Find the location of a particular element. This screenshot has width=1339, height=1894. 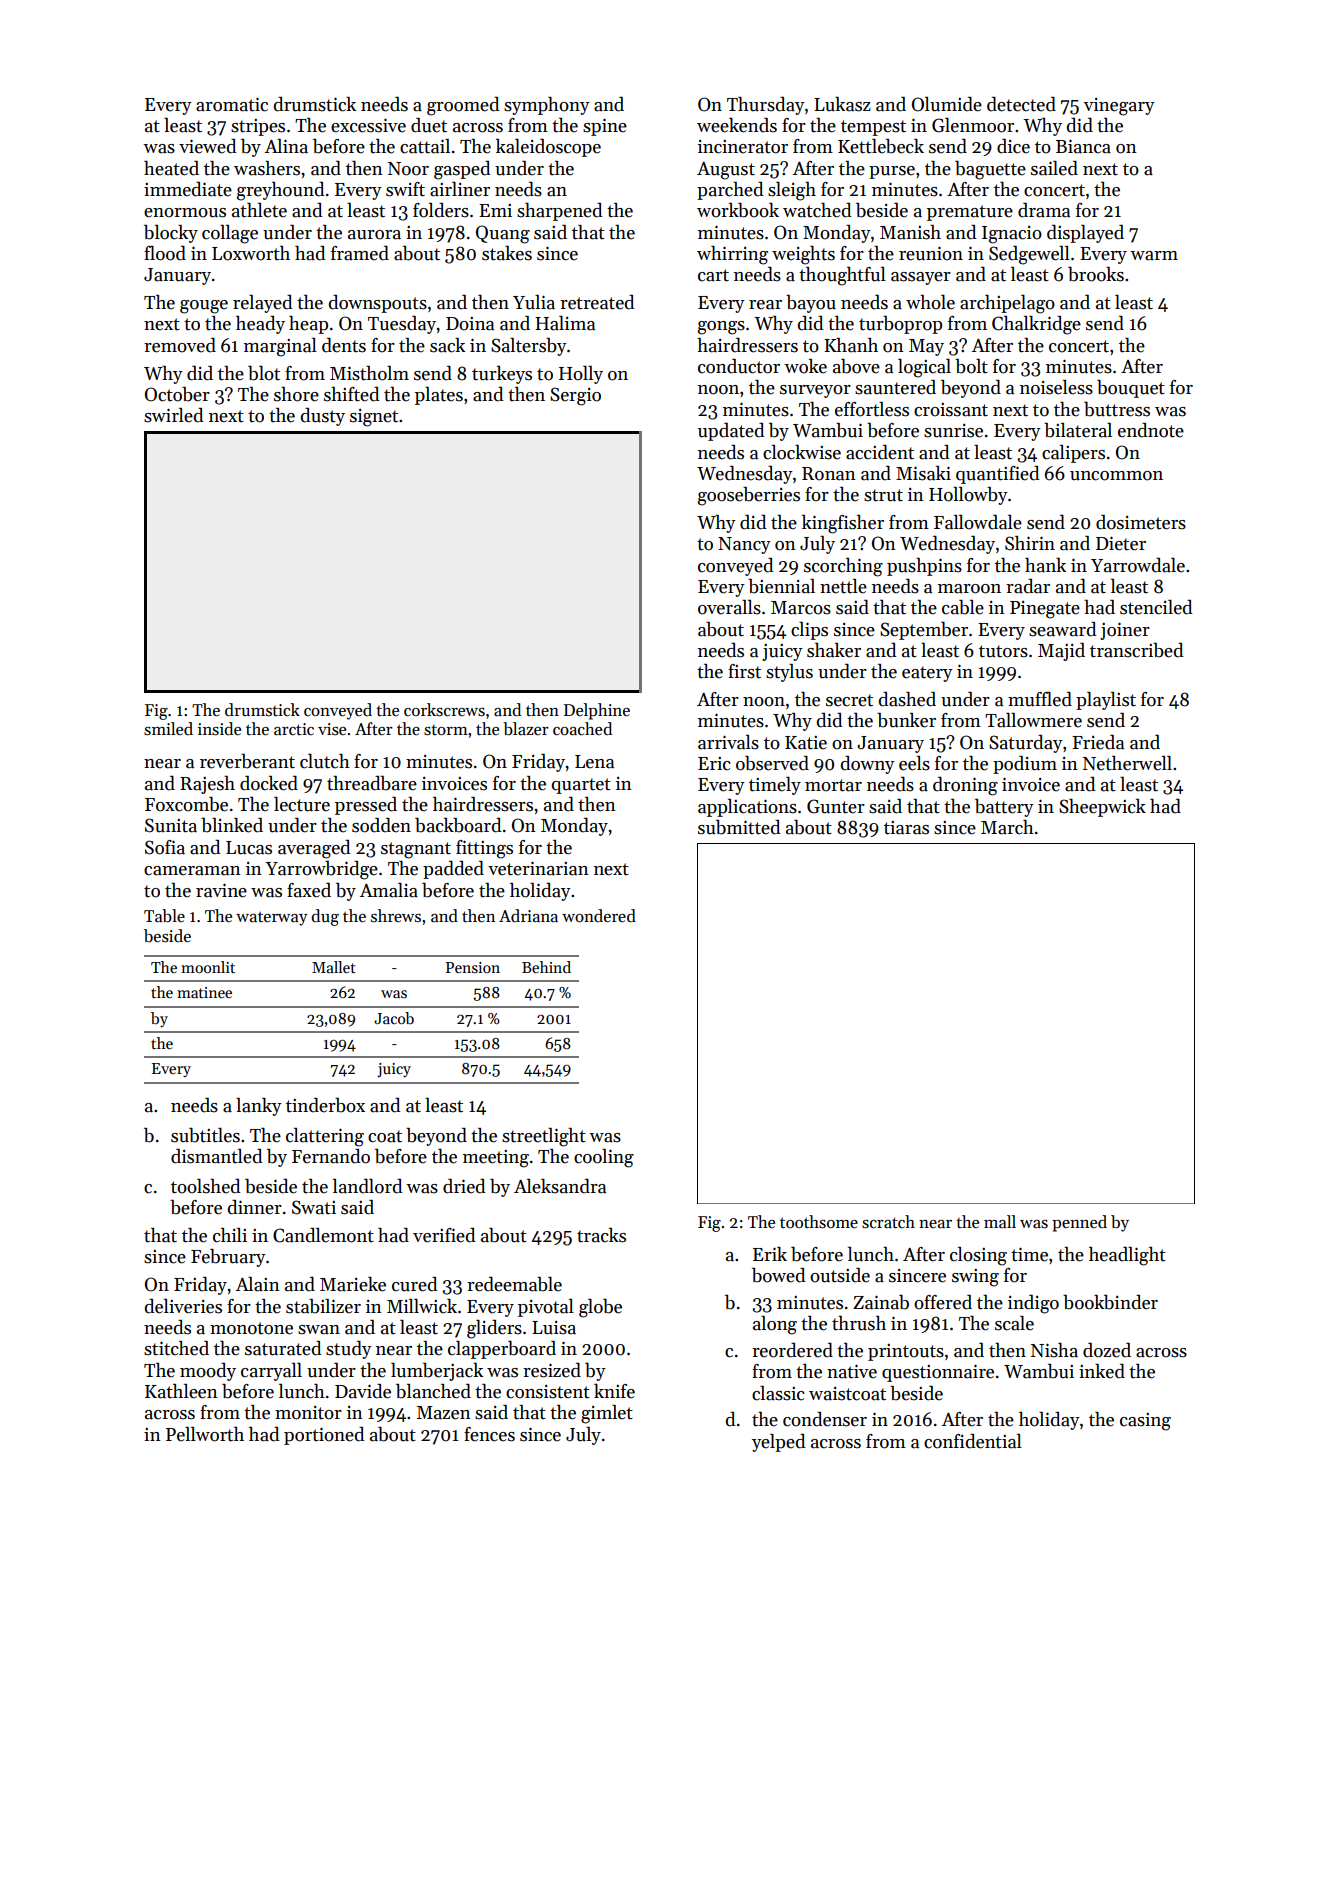

removed is located at coordinates (180, 345).
